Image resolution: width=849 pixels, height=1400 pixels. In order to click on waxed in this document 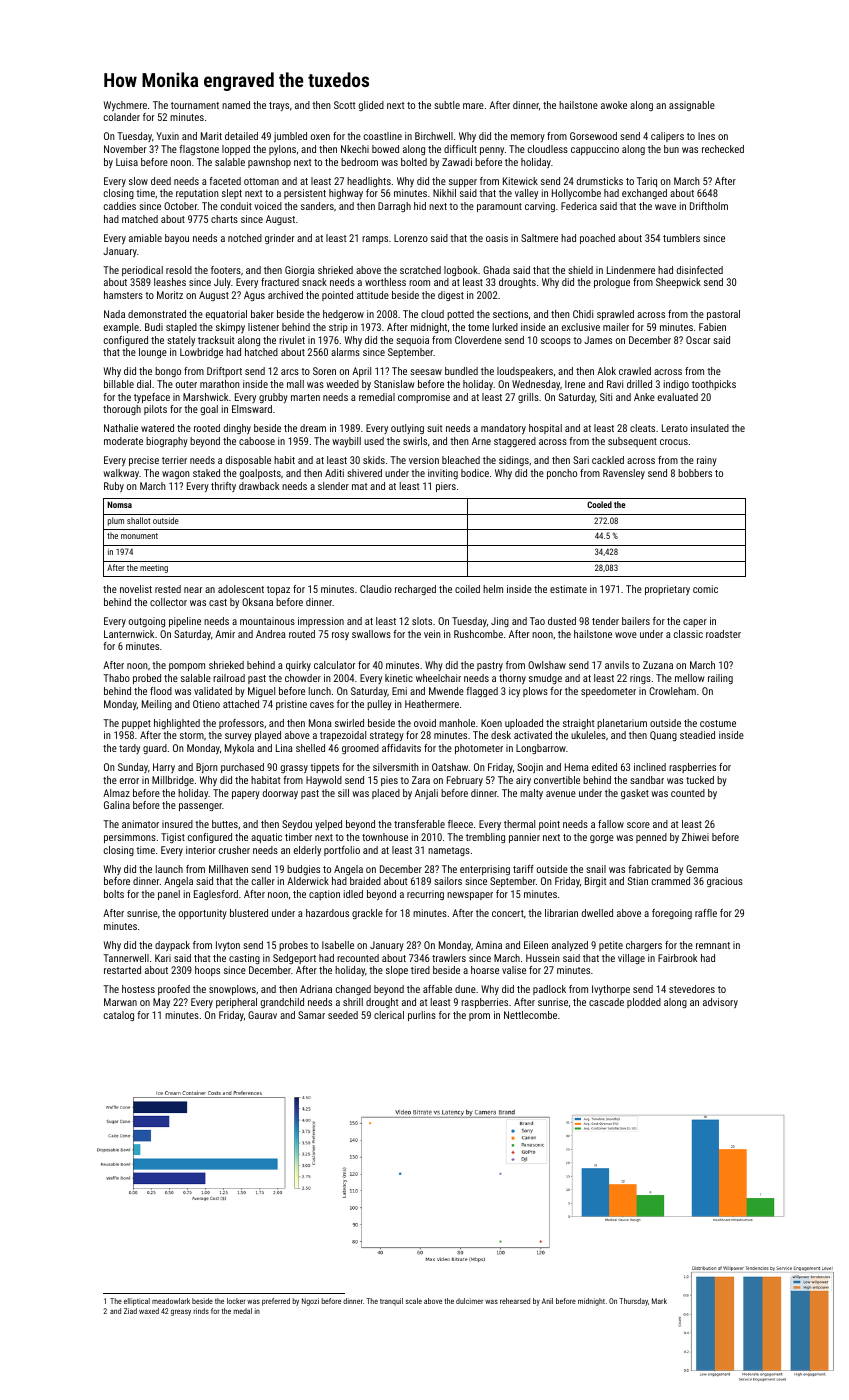, I will do `click(149, 1311)`.
